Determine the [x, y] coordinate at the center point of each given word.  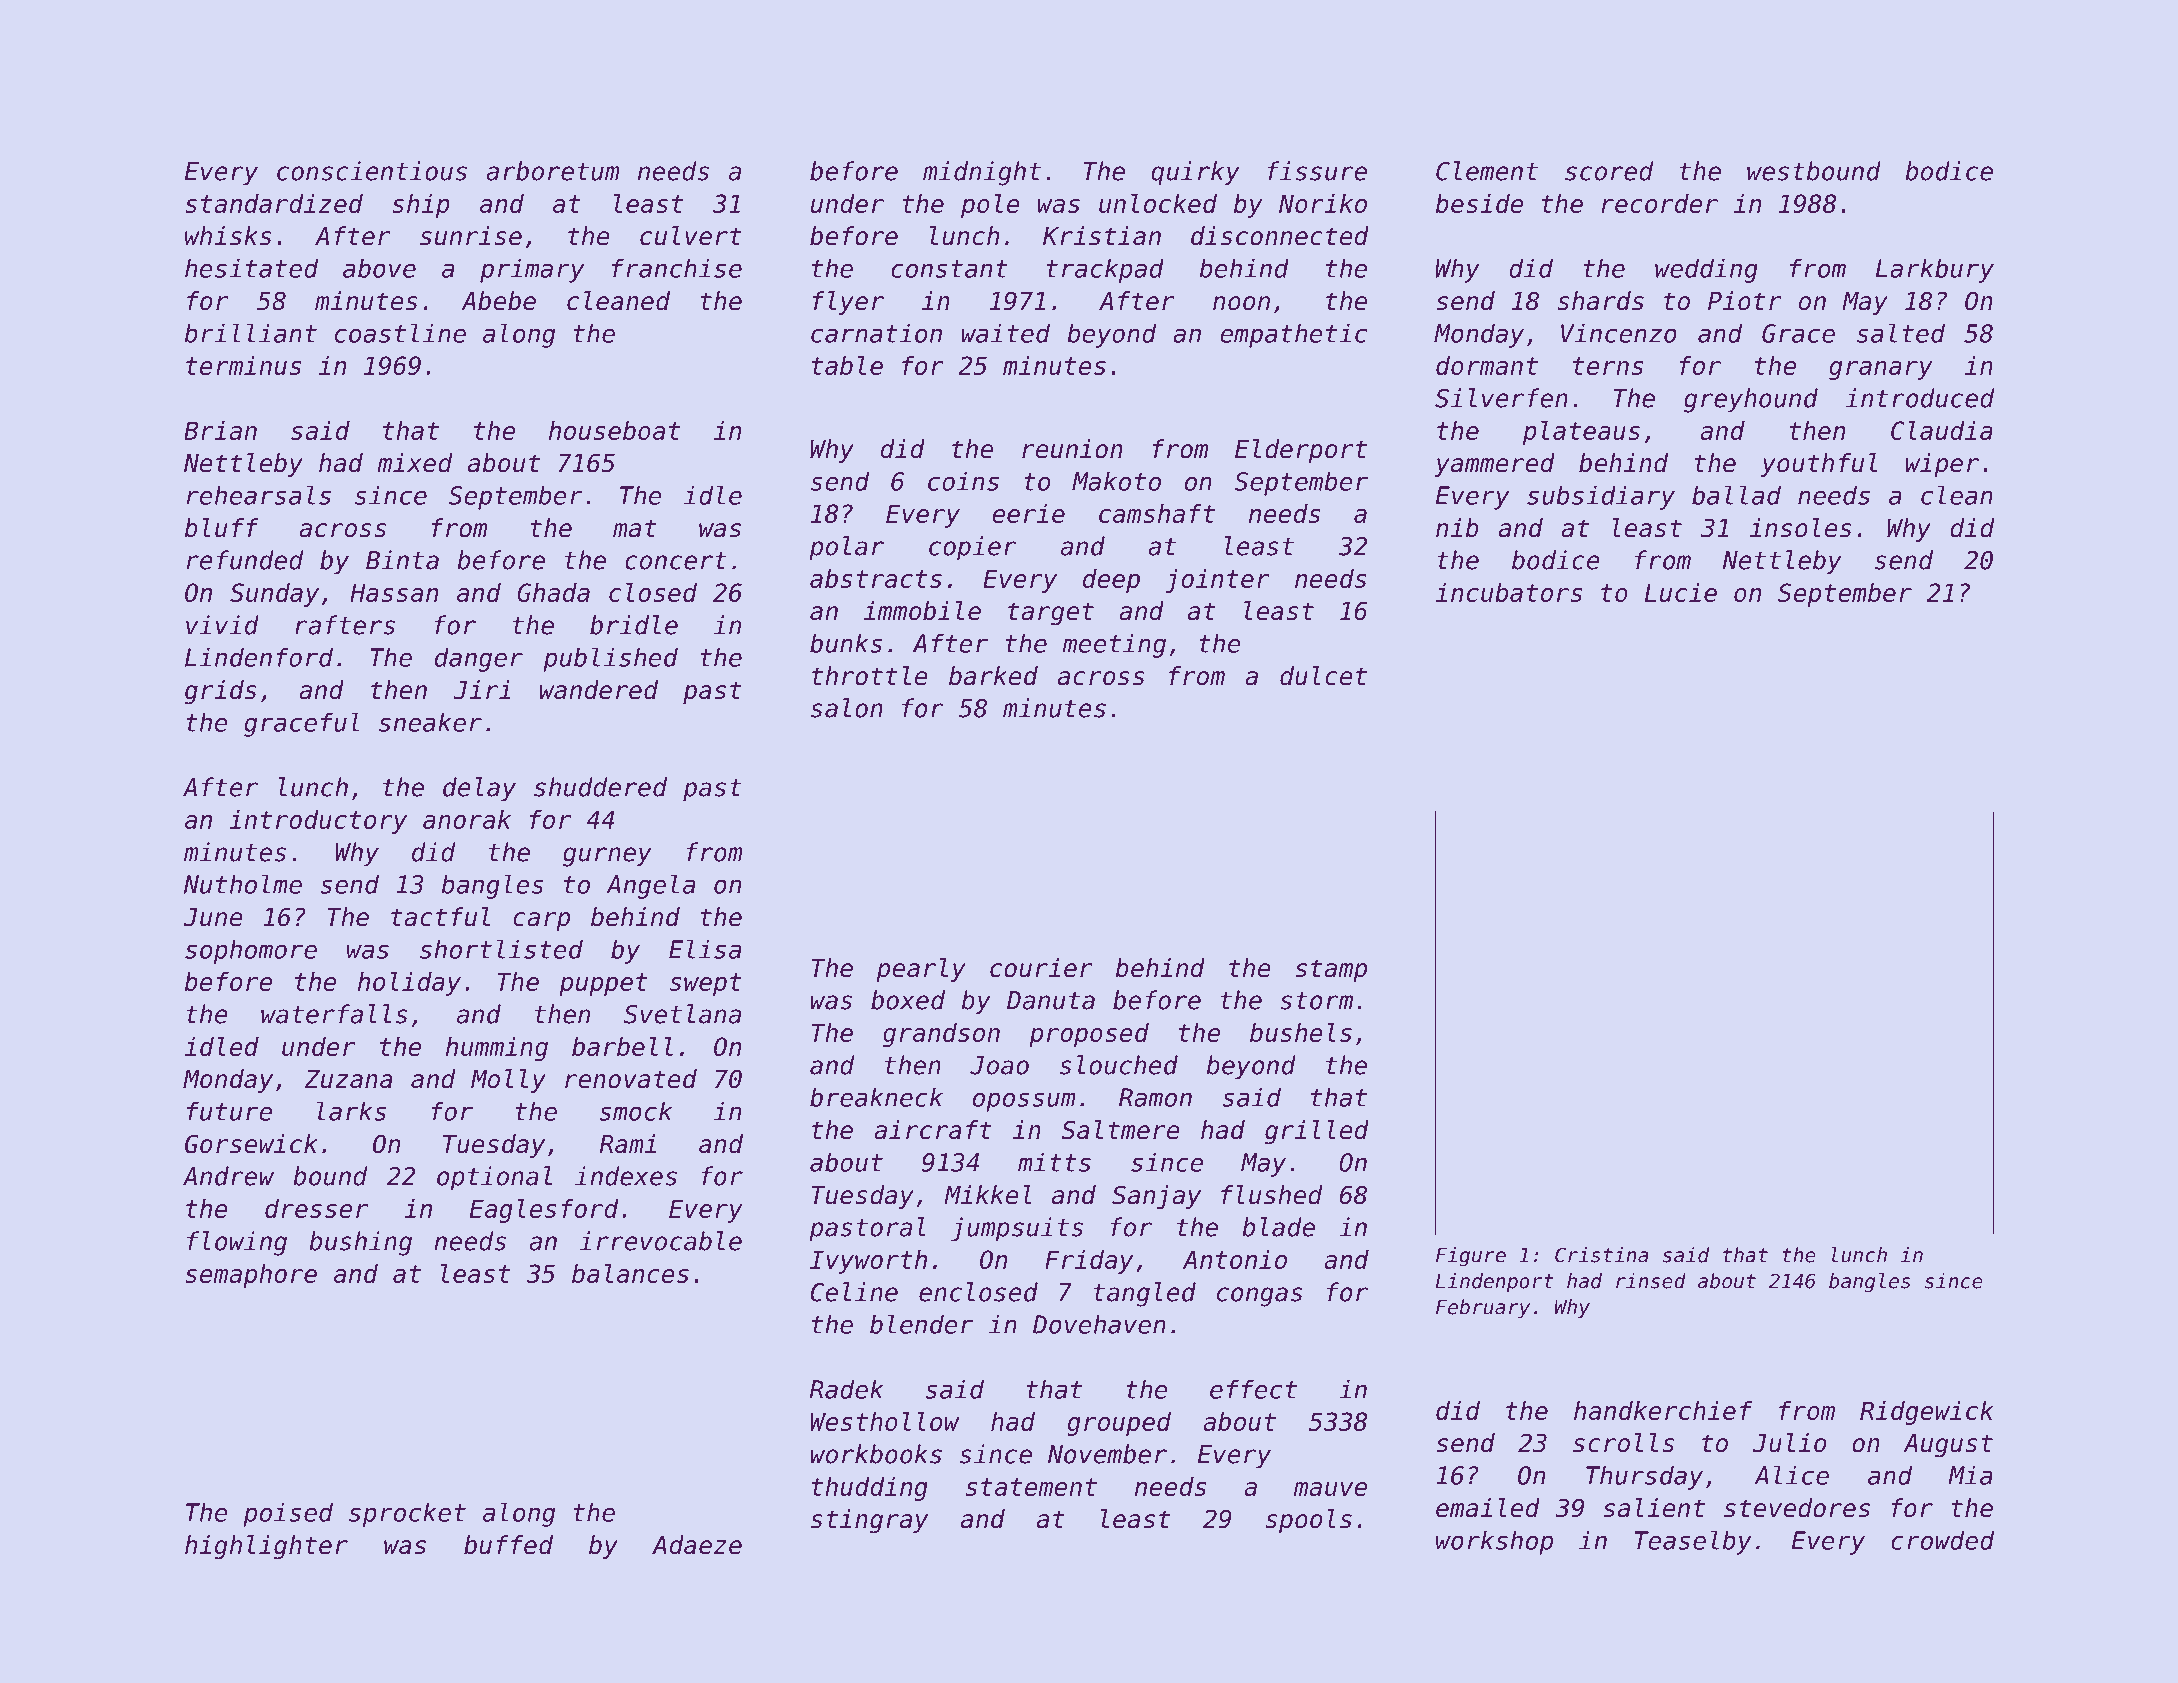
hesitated [251, 268]
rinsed [1651, 1281]
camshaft [1157, 513]
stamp [1331, 970]
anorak [467, 819]
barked [993, 676]
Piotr [1745, 301]
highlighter [266, 1547]
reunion [1072, 449]
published [610, 659]
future [229, 1111]
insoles [1801, 528]
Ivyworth [868, 1262]
